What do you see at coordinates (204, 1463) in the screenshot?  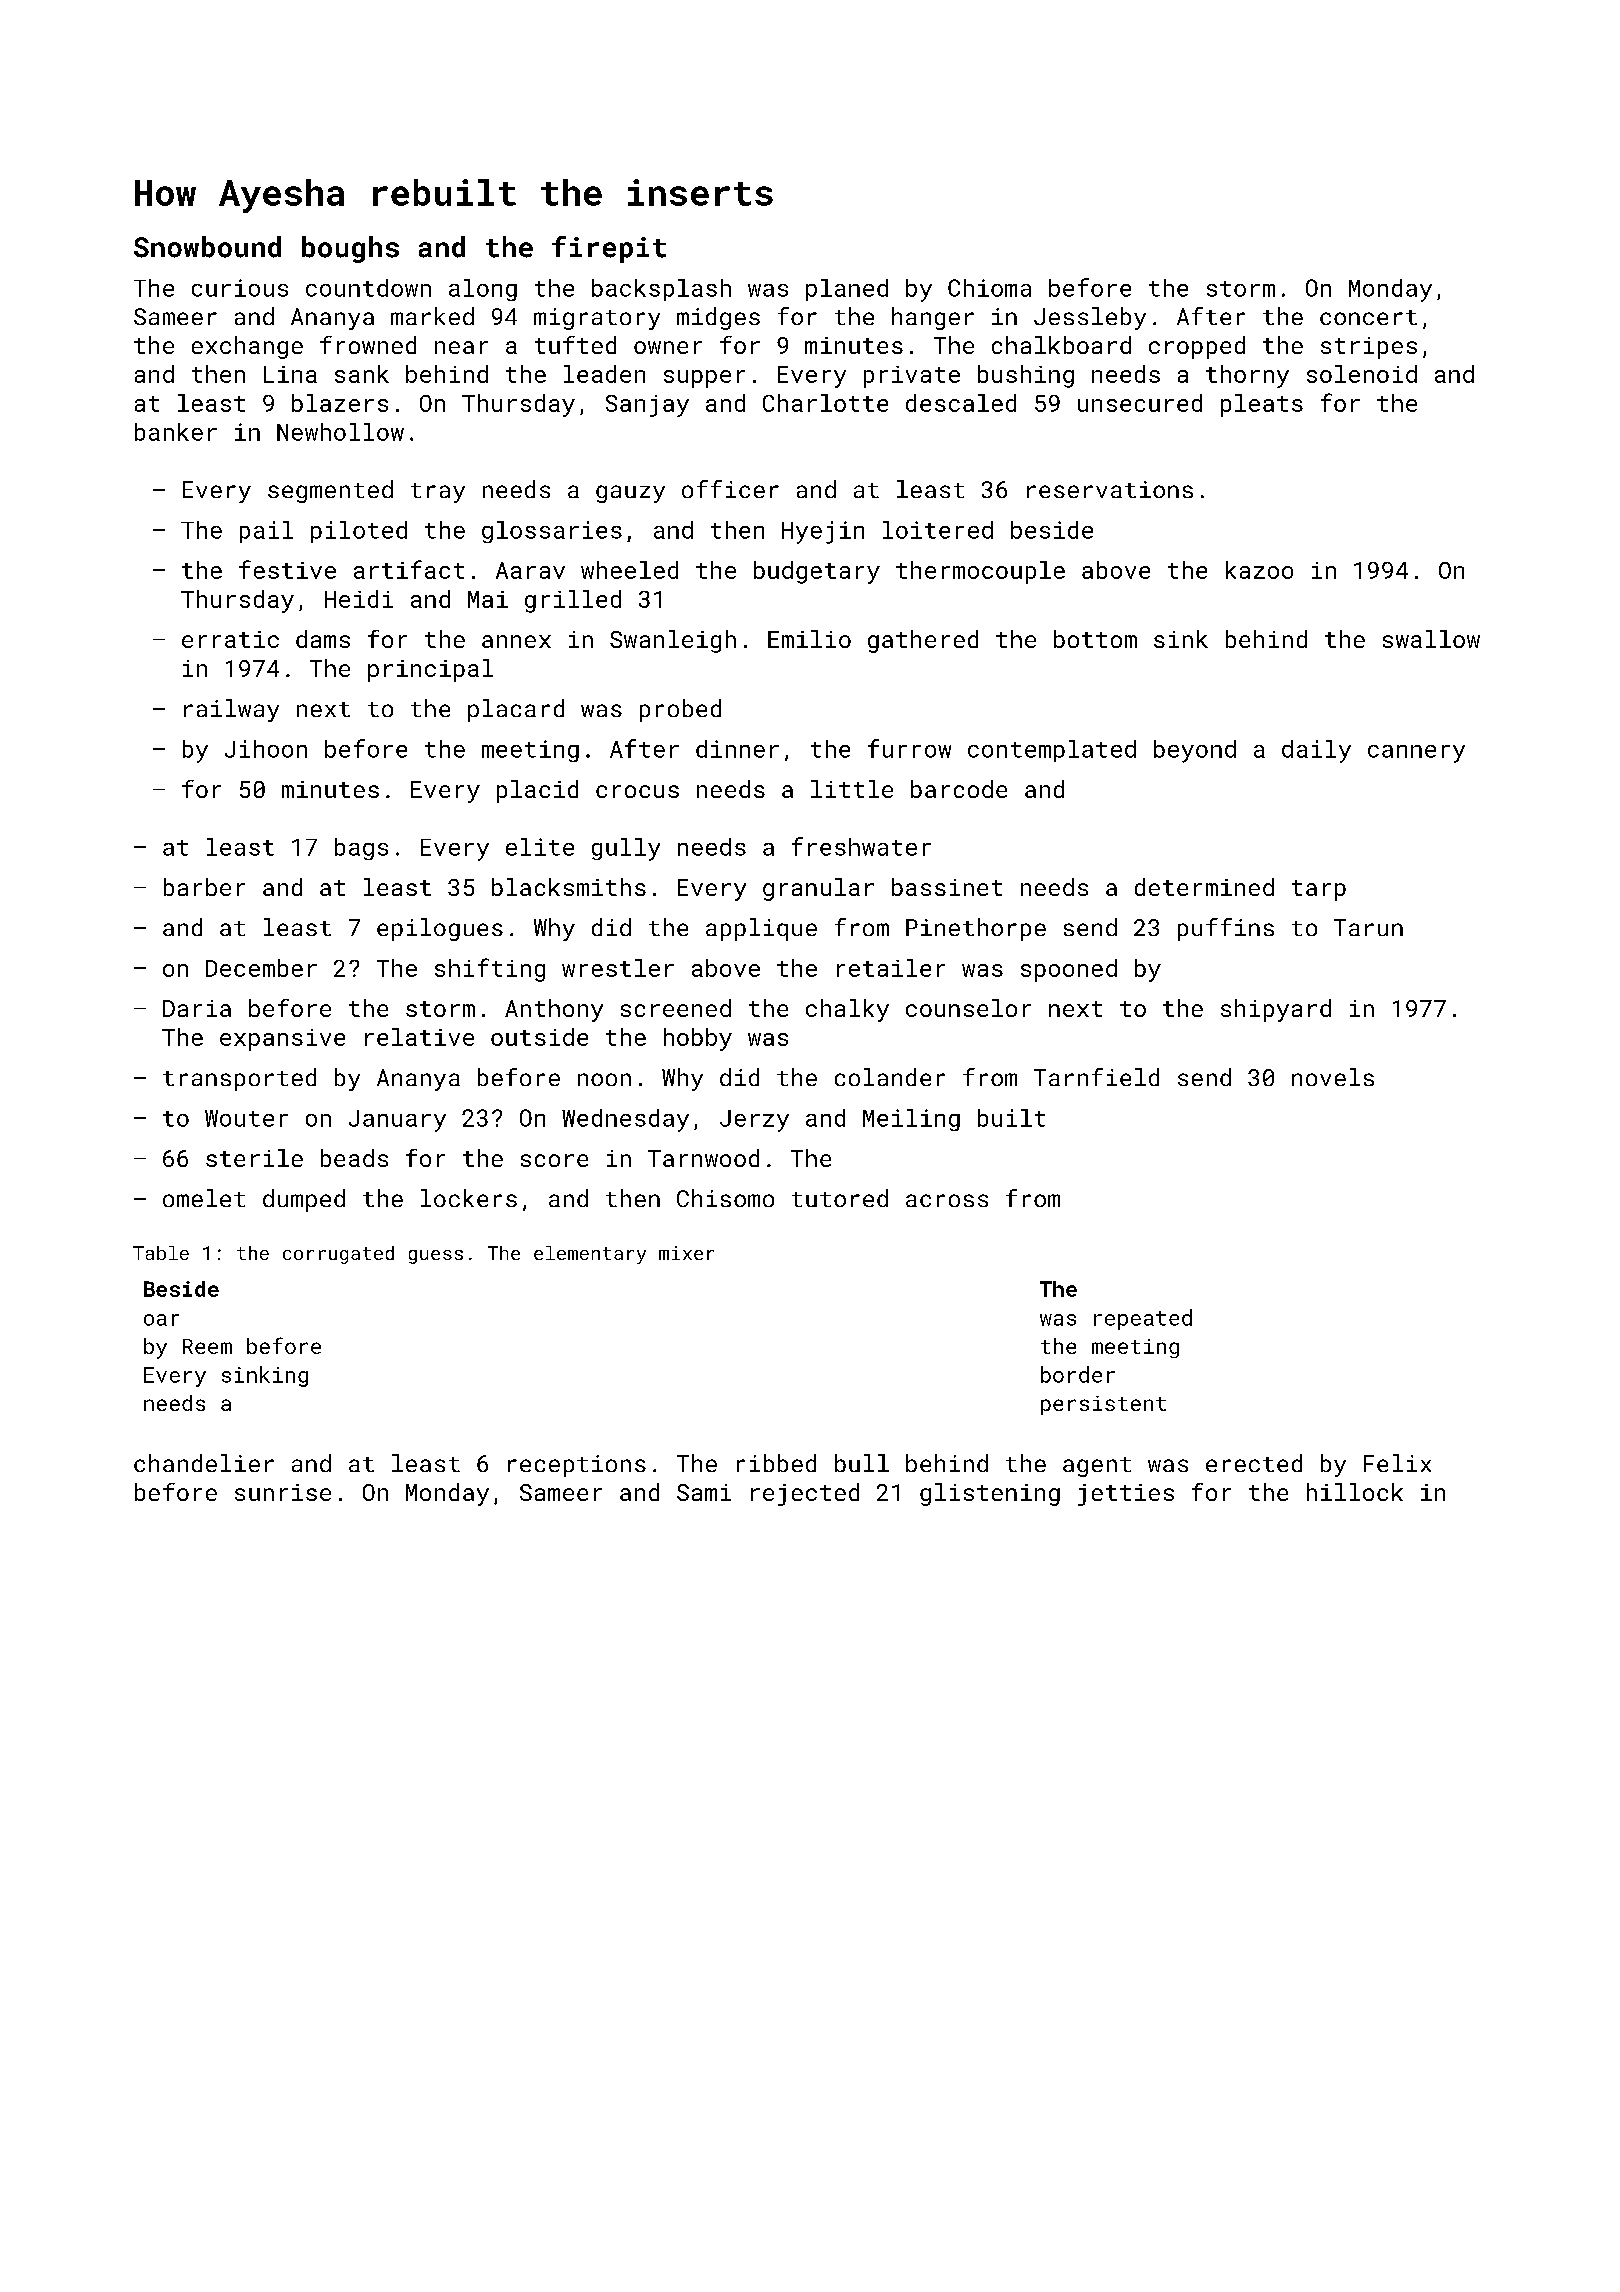 I see `chandelier` at bounding box center [204, 1463].
